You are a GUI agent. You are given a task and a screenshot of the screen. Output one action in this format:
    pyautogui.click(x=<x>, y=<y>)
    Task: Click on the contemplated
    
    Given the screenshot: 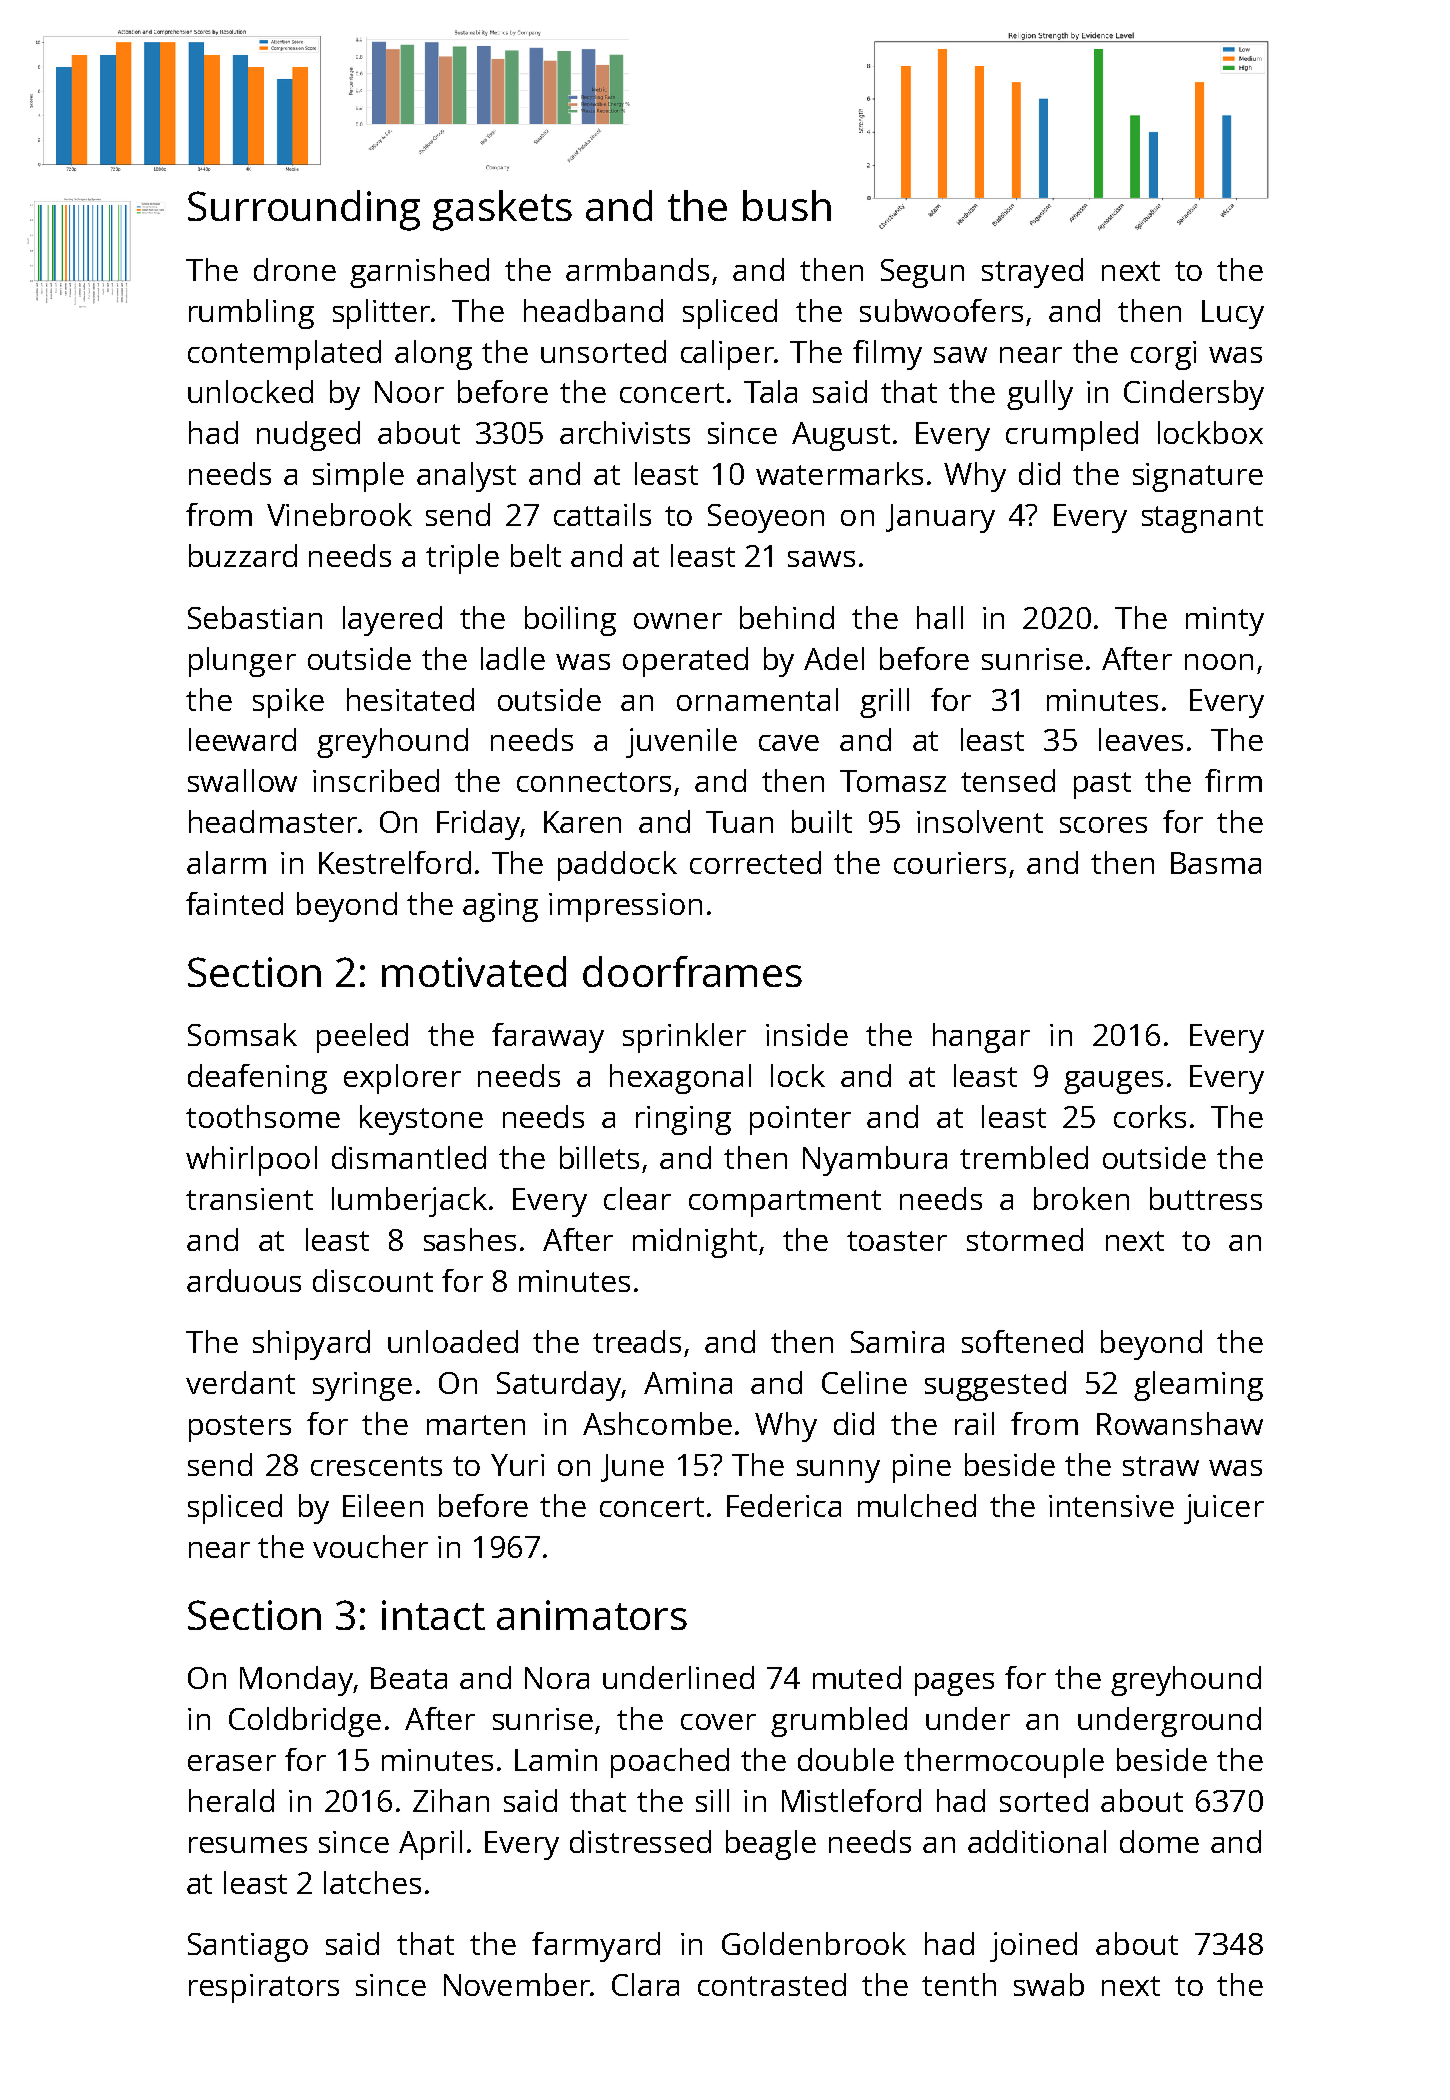 What is the action you would take?
    pyautogui.click(x=284, y=355)
